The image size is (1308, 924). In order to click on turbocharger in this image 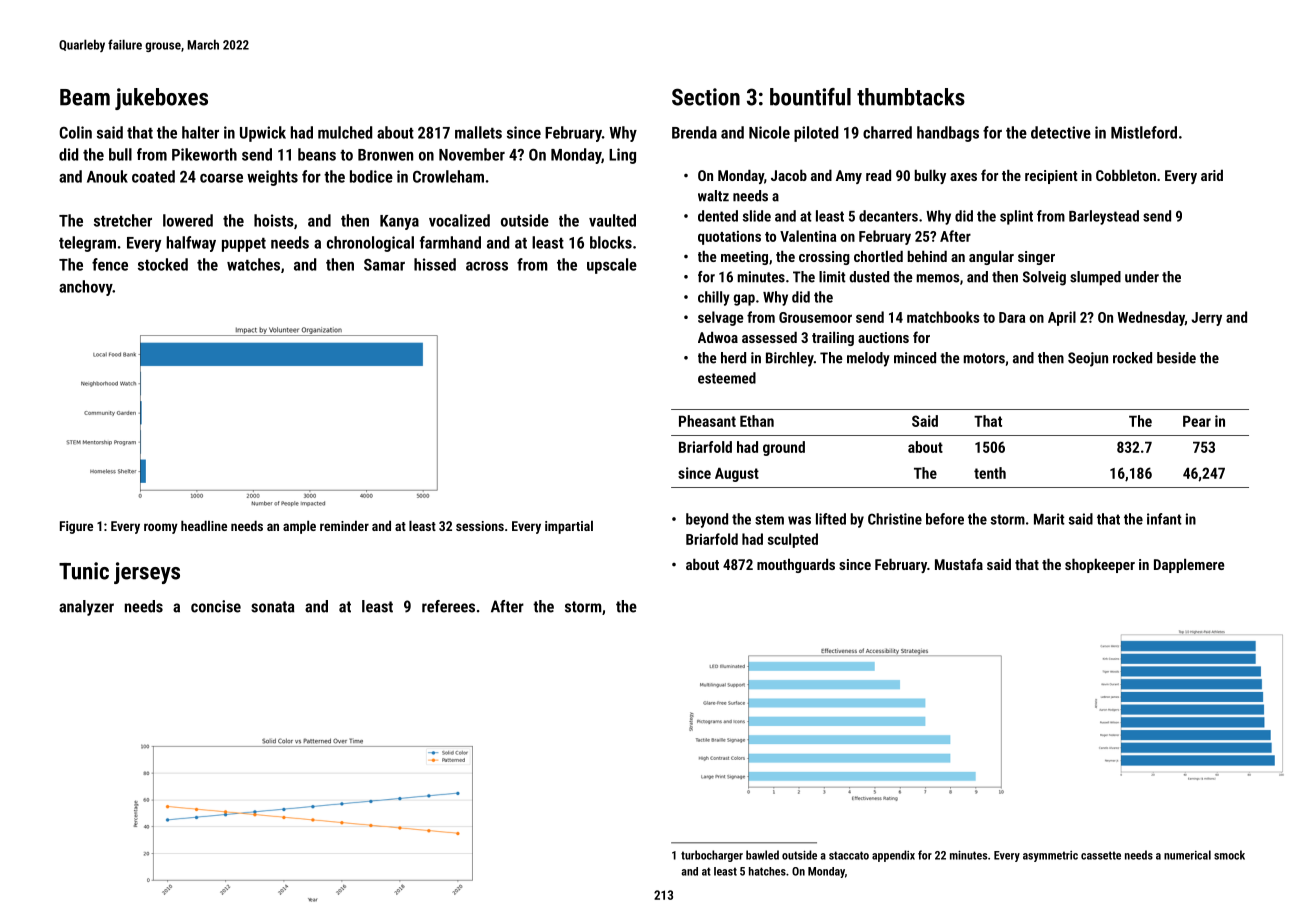, I will do `click(712, 856)`.
